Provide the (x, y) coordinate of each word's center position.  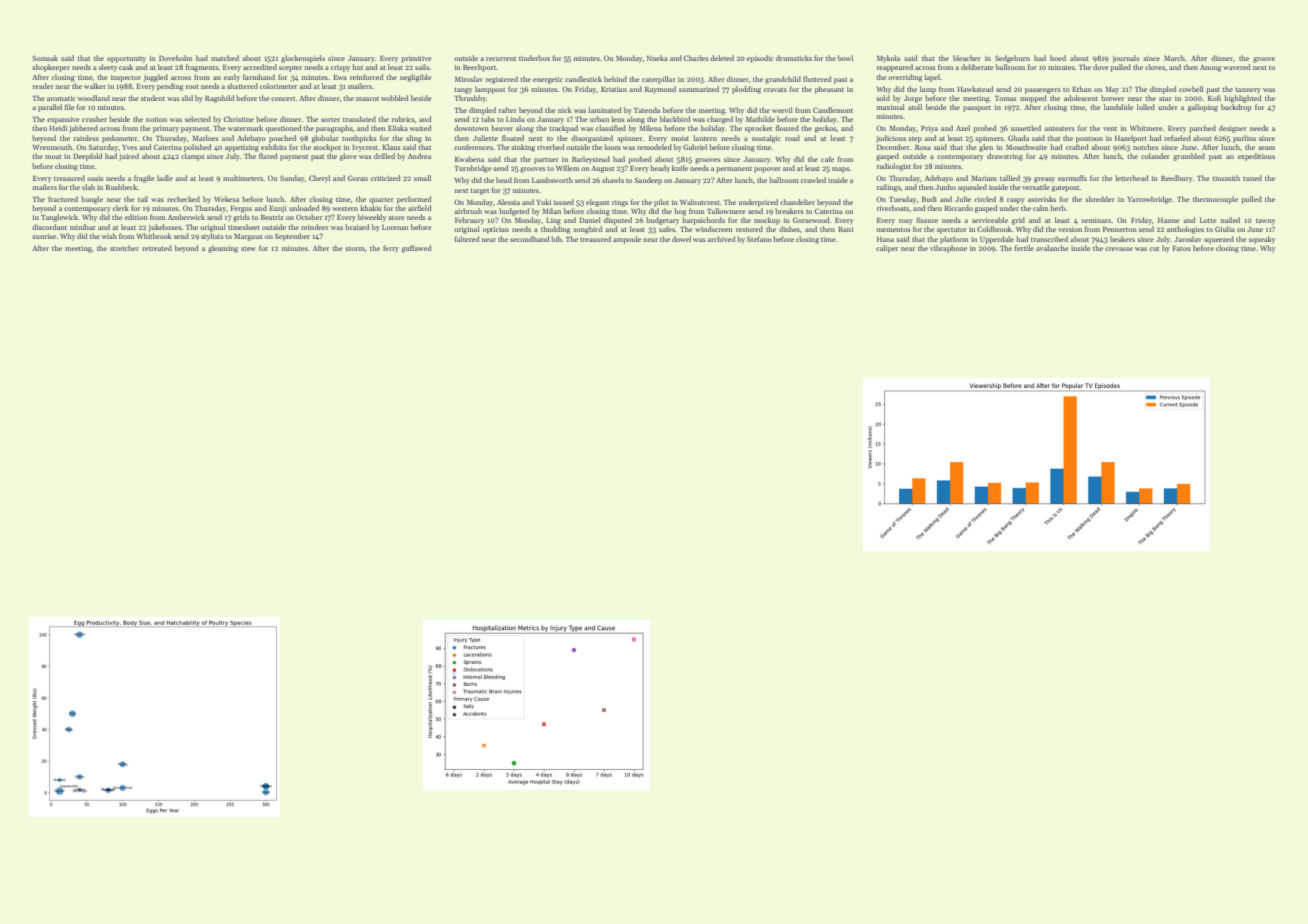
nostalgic (766, 139)
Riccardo (958, 208)
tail (143, 199)
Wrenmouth (53, 147)
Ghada (1018, 138)
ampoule (627, 240)
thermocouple (1215, 200)
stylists (212, 237)
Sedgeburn (1012, 59)
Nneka (657, 58)
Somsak (45, 58)
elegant (597, 203)
